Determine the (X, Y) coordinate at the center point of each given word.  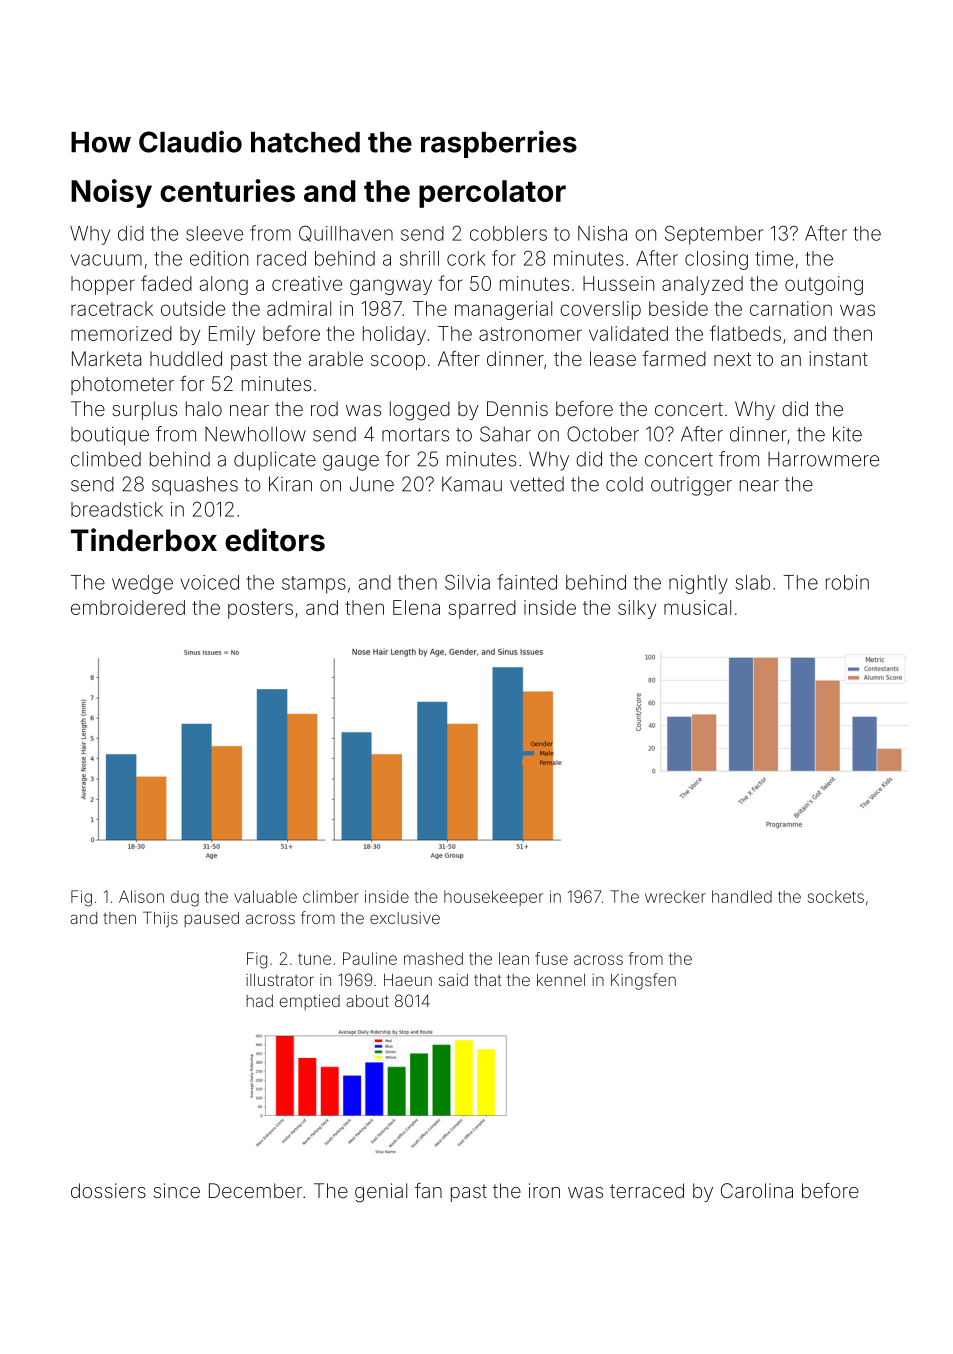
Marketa (106, 358)
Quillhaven (346, 233)
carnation (791, 308)
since (176, 1190)
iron (544, 1190)
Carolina (757, 1190)
